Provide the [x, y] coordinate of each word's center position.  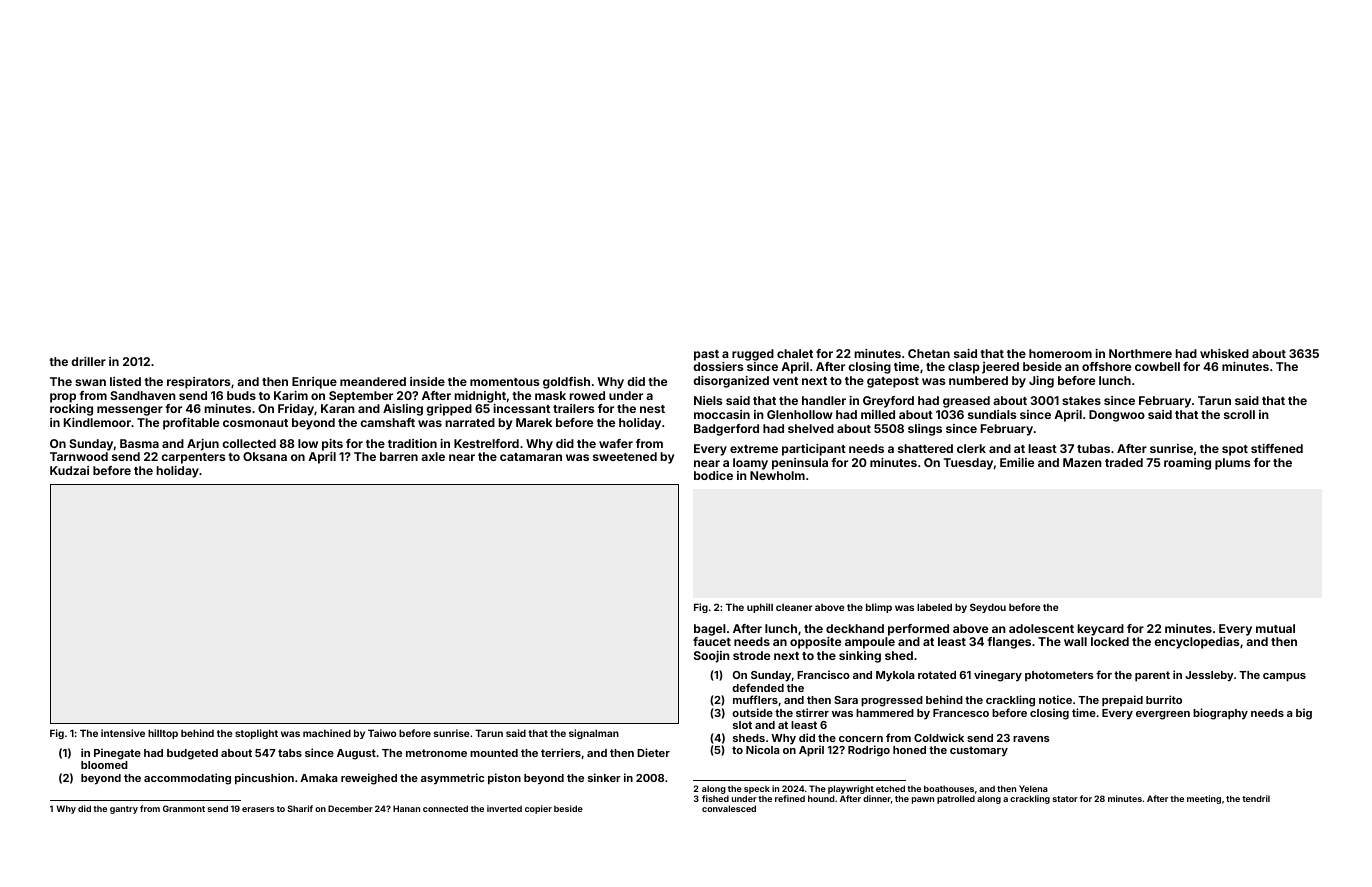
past [706, 355]
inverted [504, 808]
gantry [124, 810]
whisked [1224, 353]
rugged [753, 355]
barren [399, 456]
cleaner [794, 607]
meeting [1204, 799]
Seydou [988, 608]
